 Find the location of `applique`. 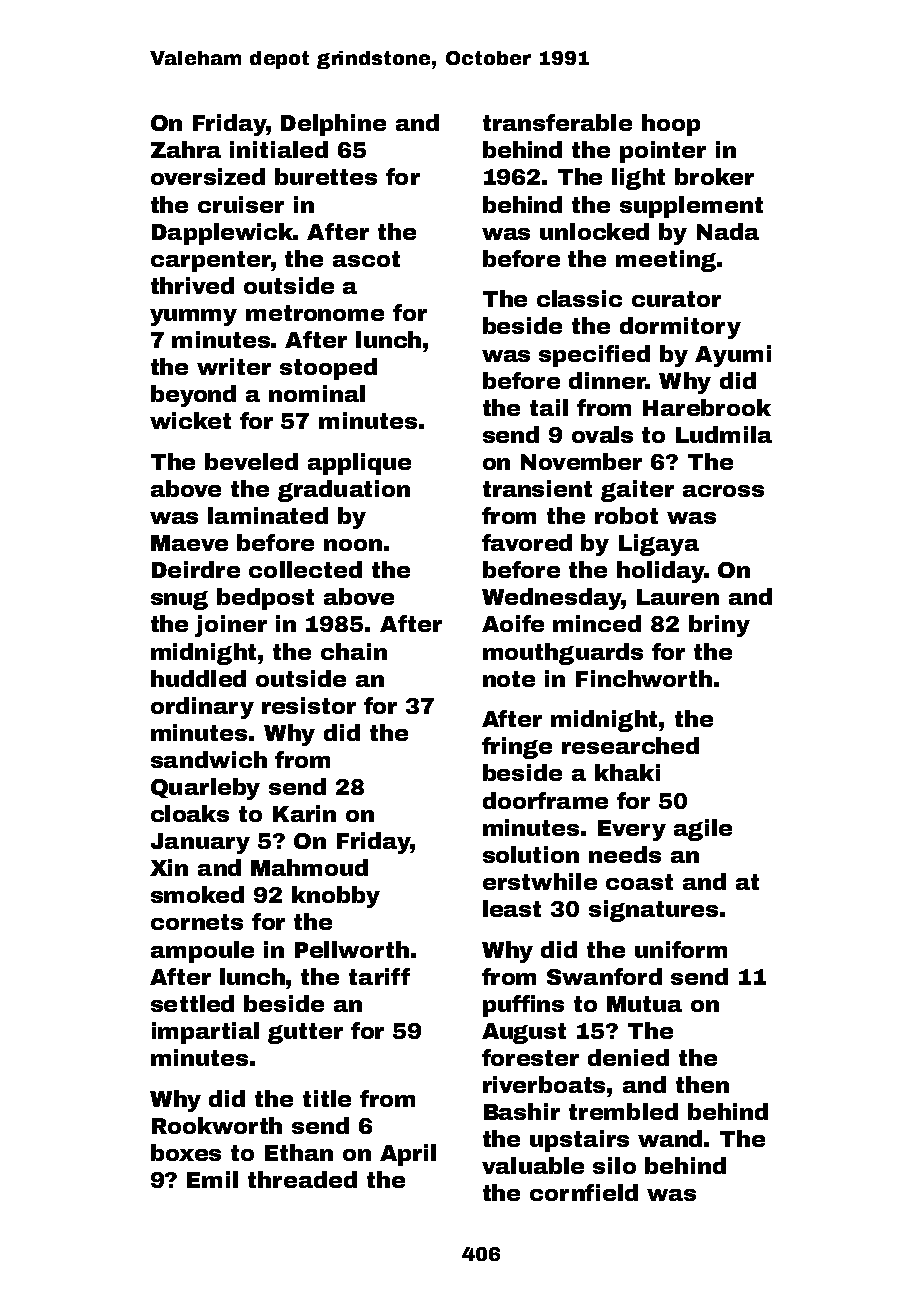

applique is located at coordinates (359, 464).
